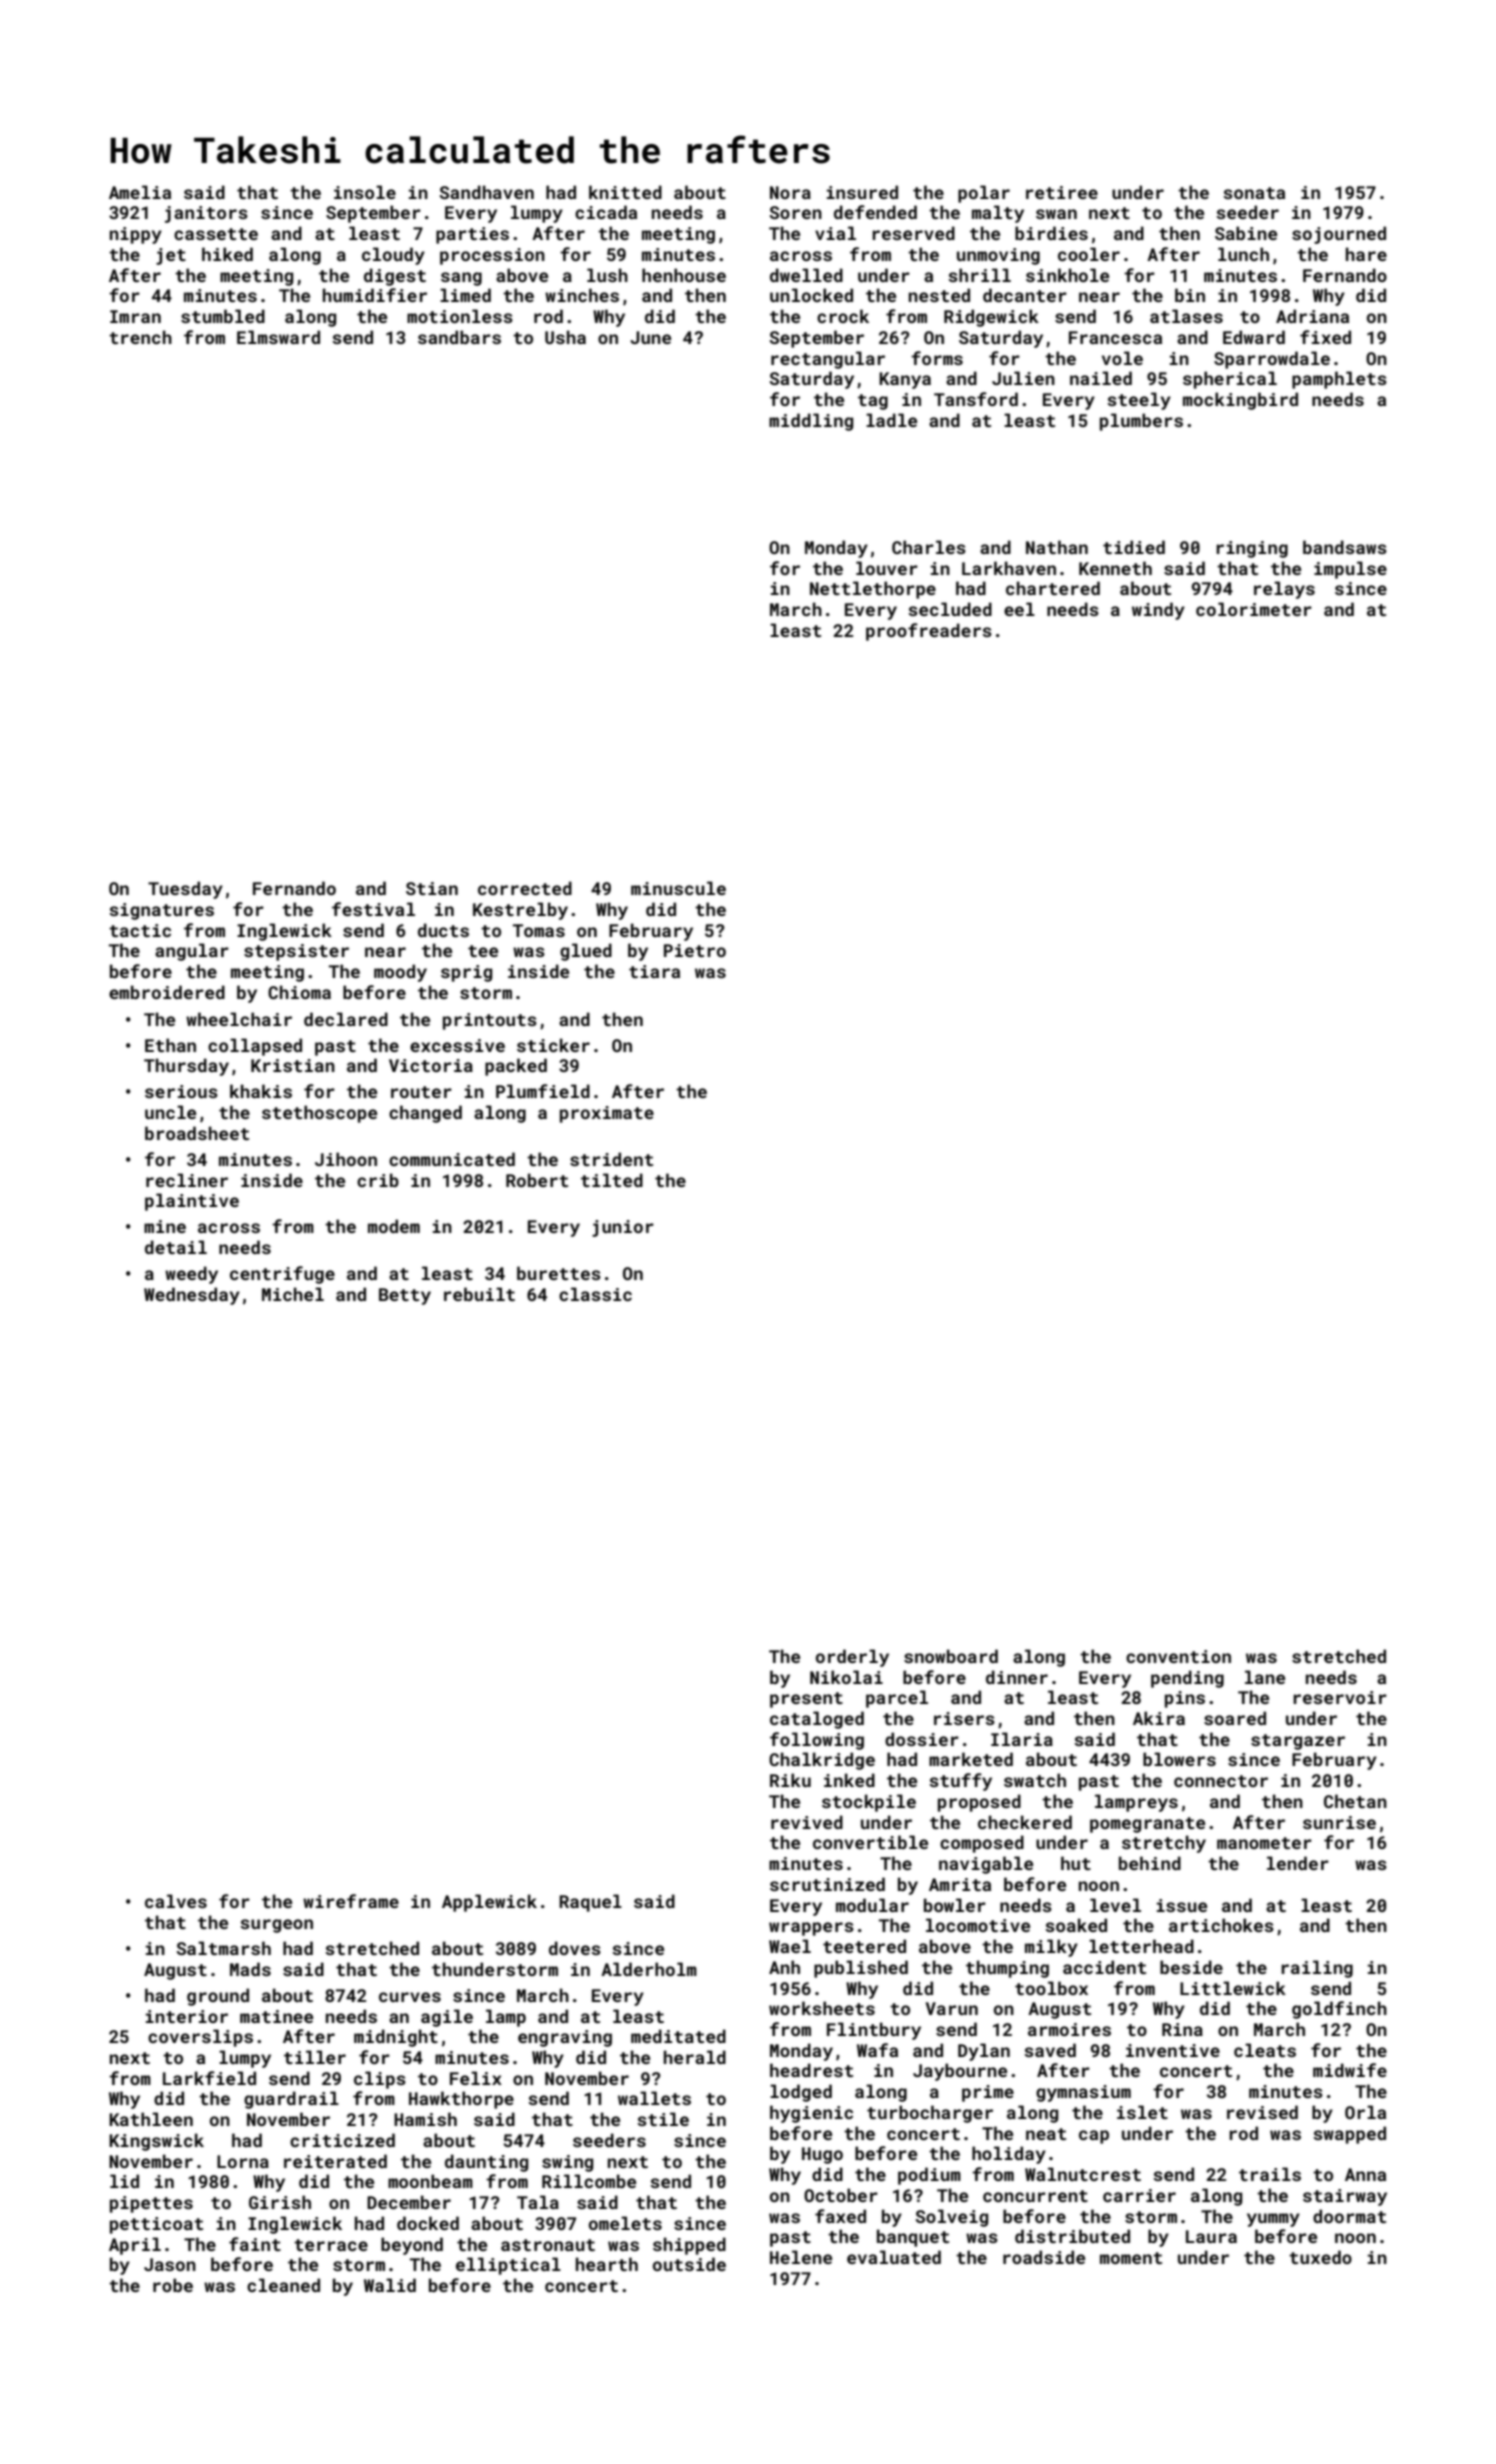 This screenshot has width=1496, height=2464. I want to click on sonata, so click(1254, 193).
